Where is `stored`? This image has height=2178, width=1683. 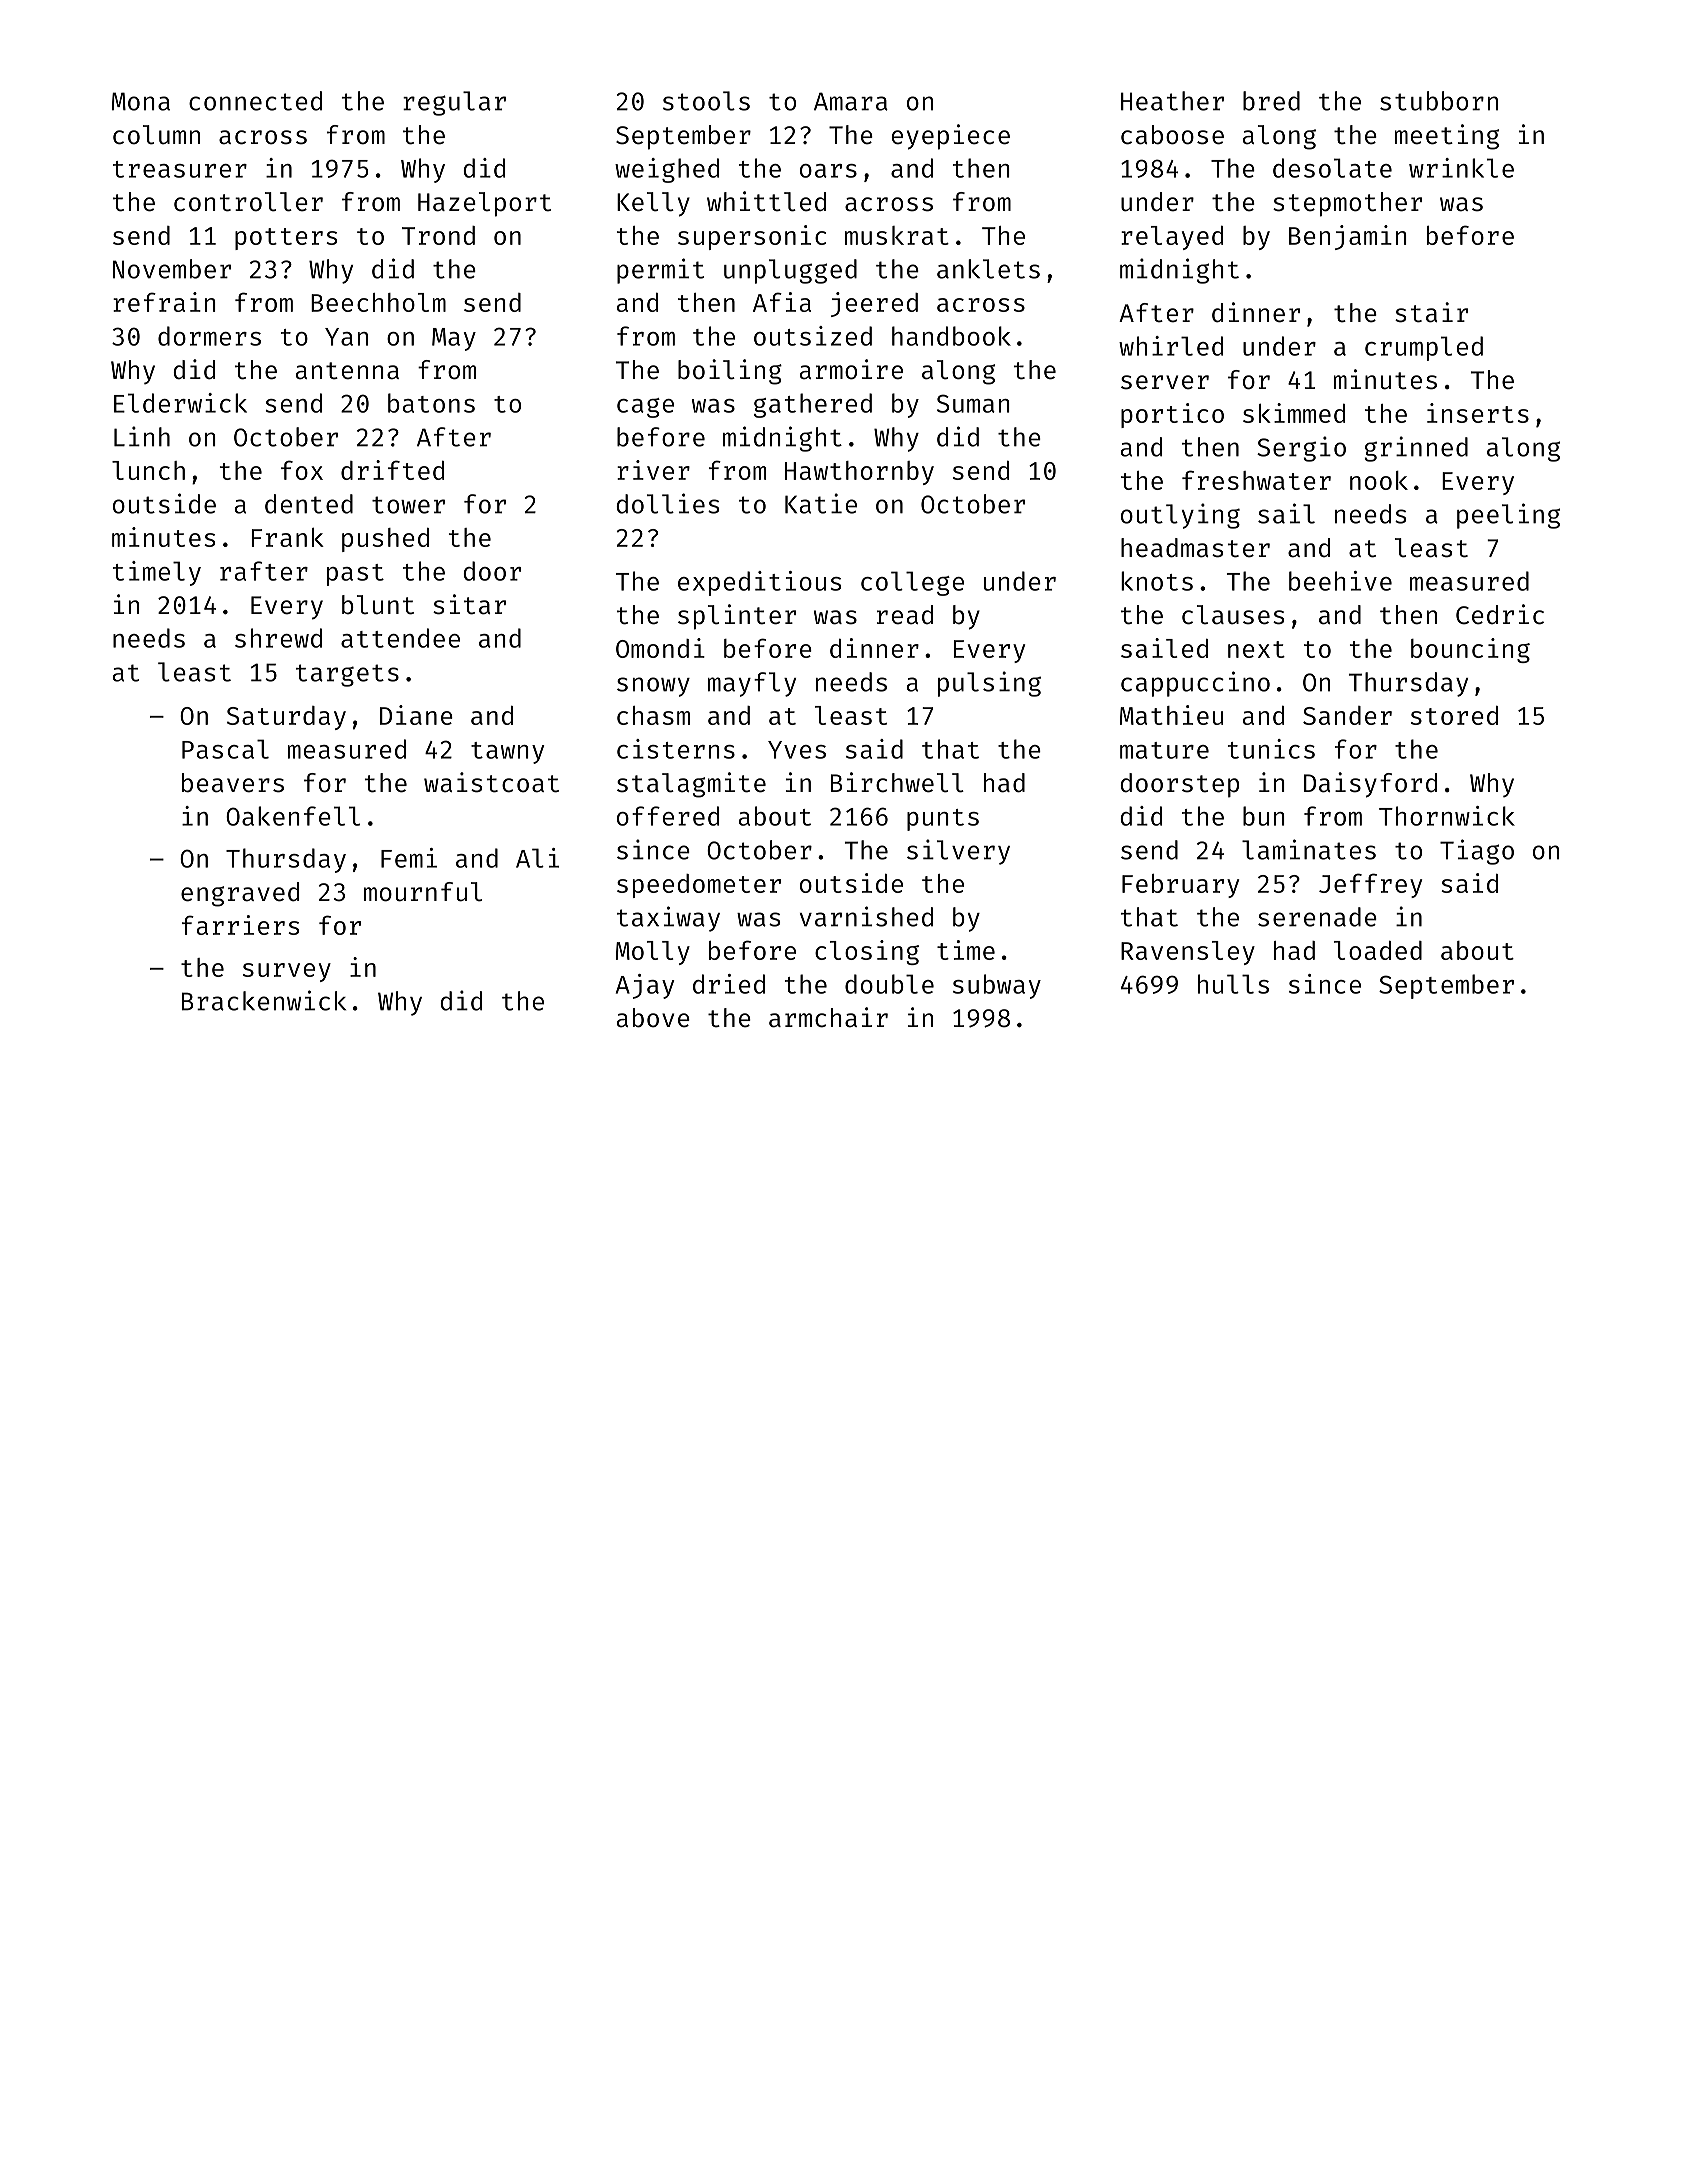
stored is located at coordinates (1454, 715).
